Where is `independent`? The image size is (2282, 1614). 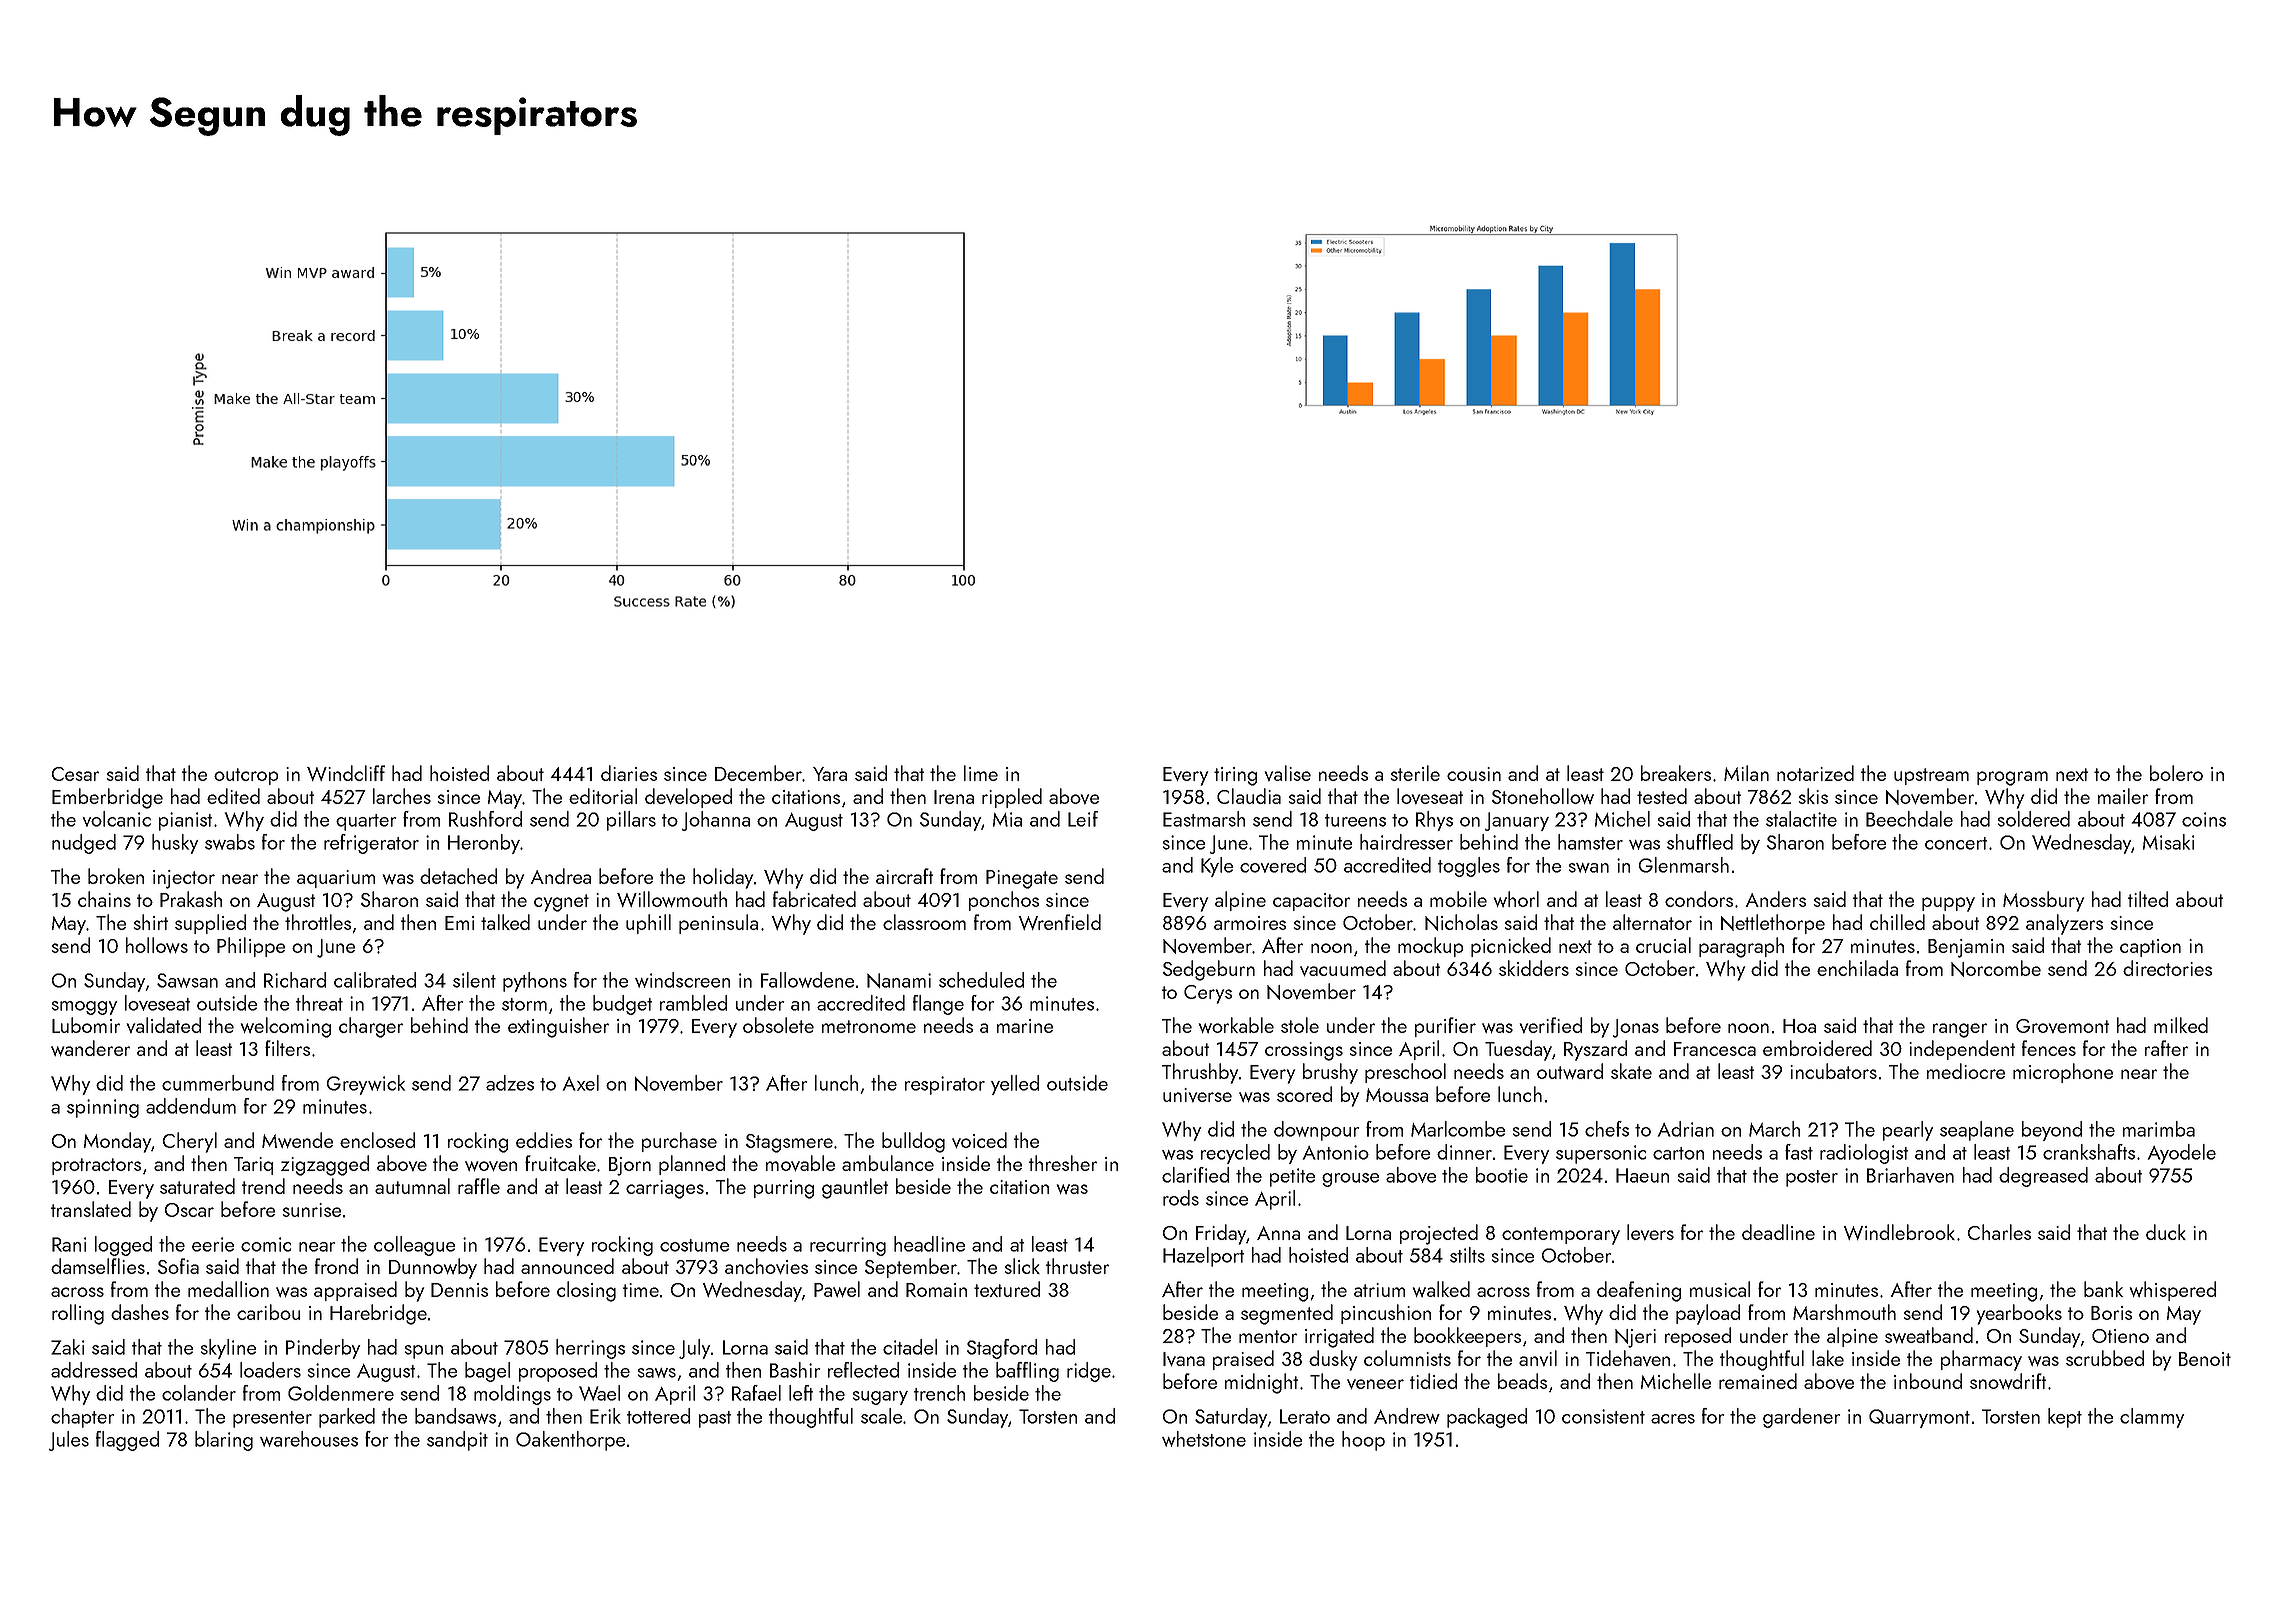
independent is located at coordinates (1962, 1050).
